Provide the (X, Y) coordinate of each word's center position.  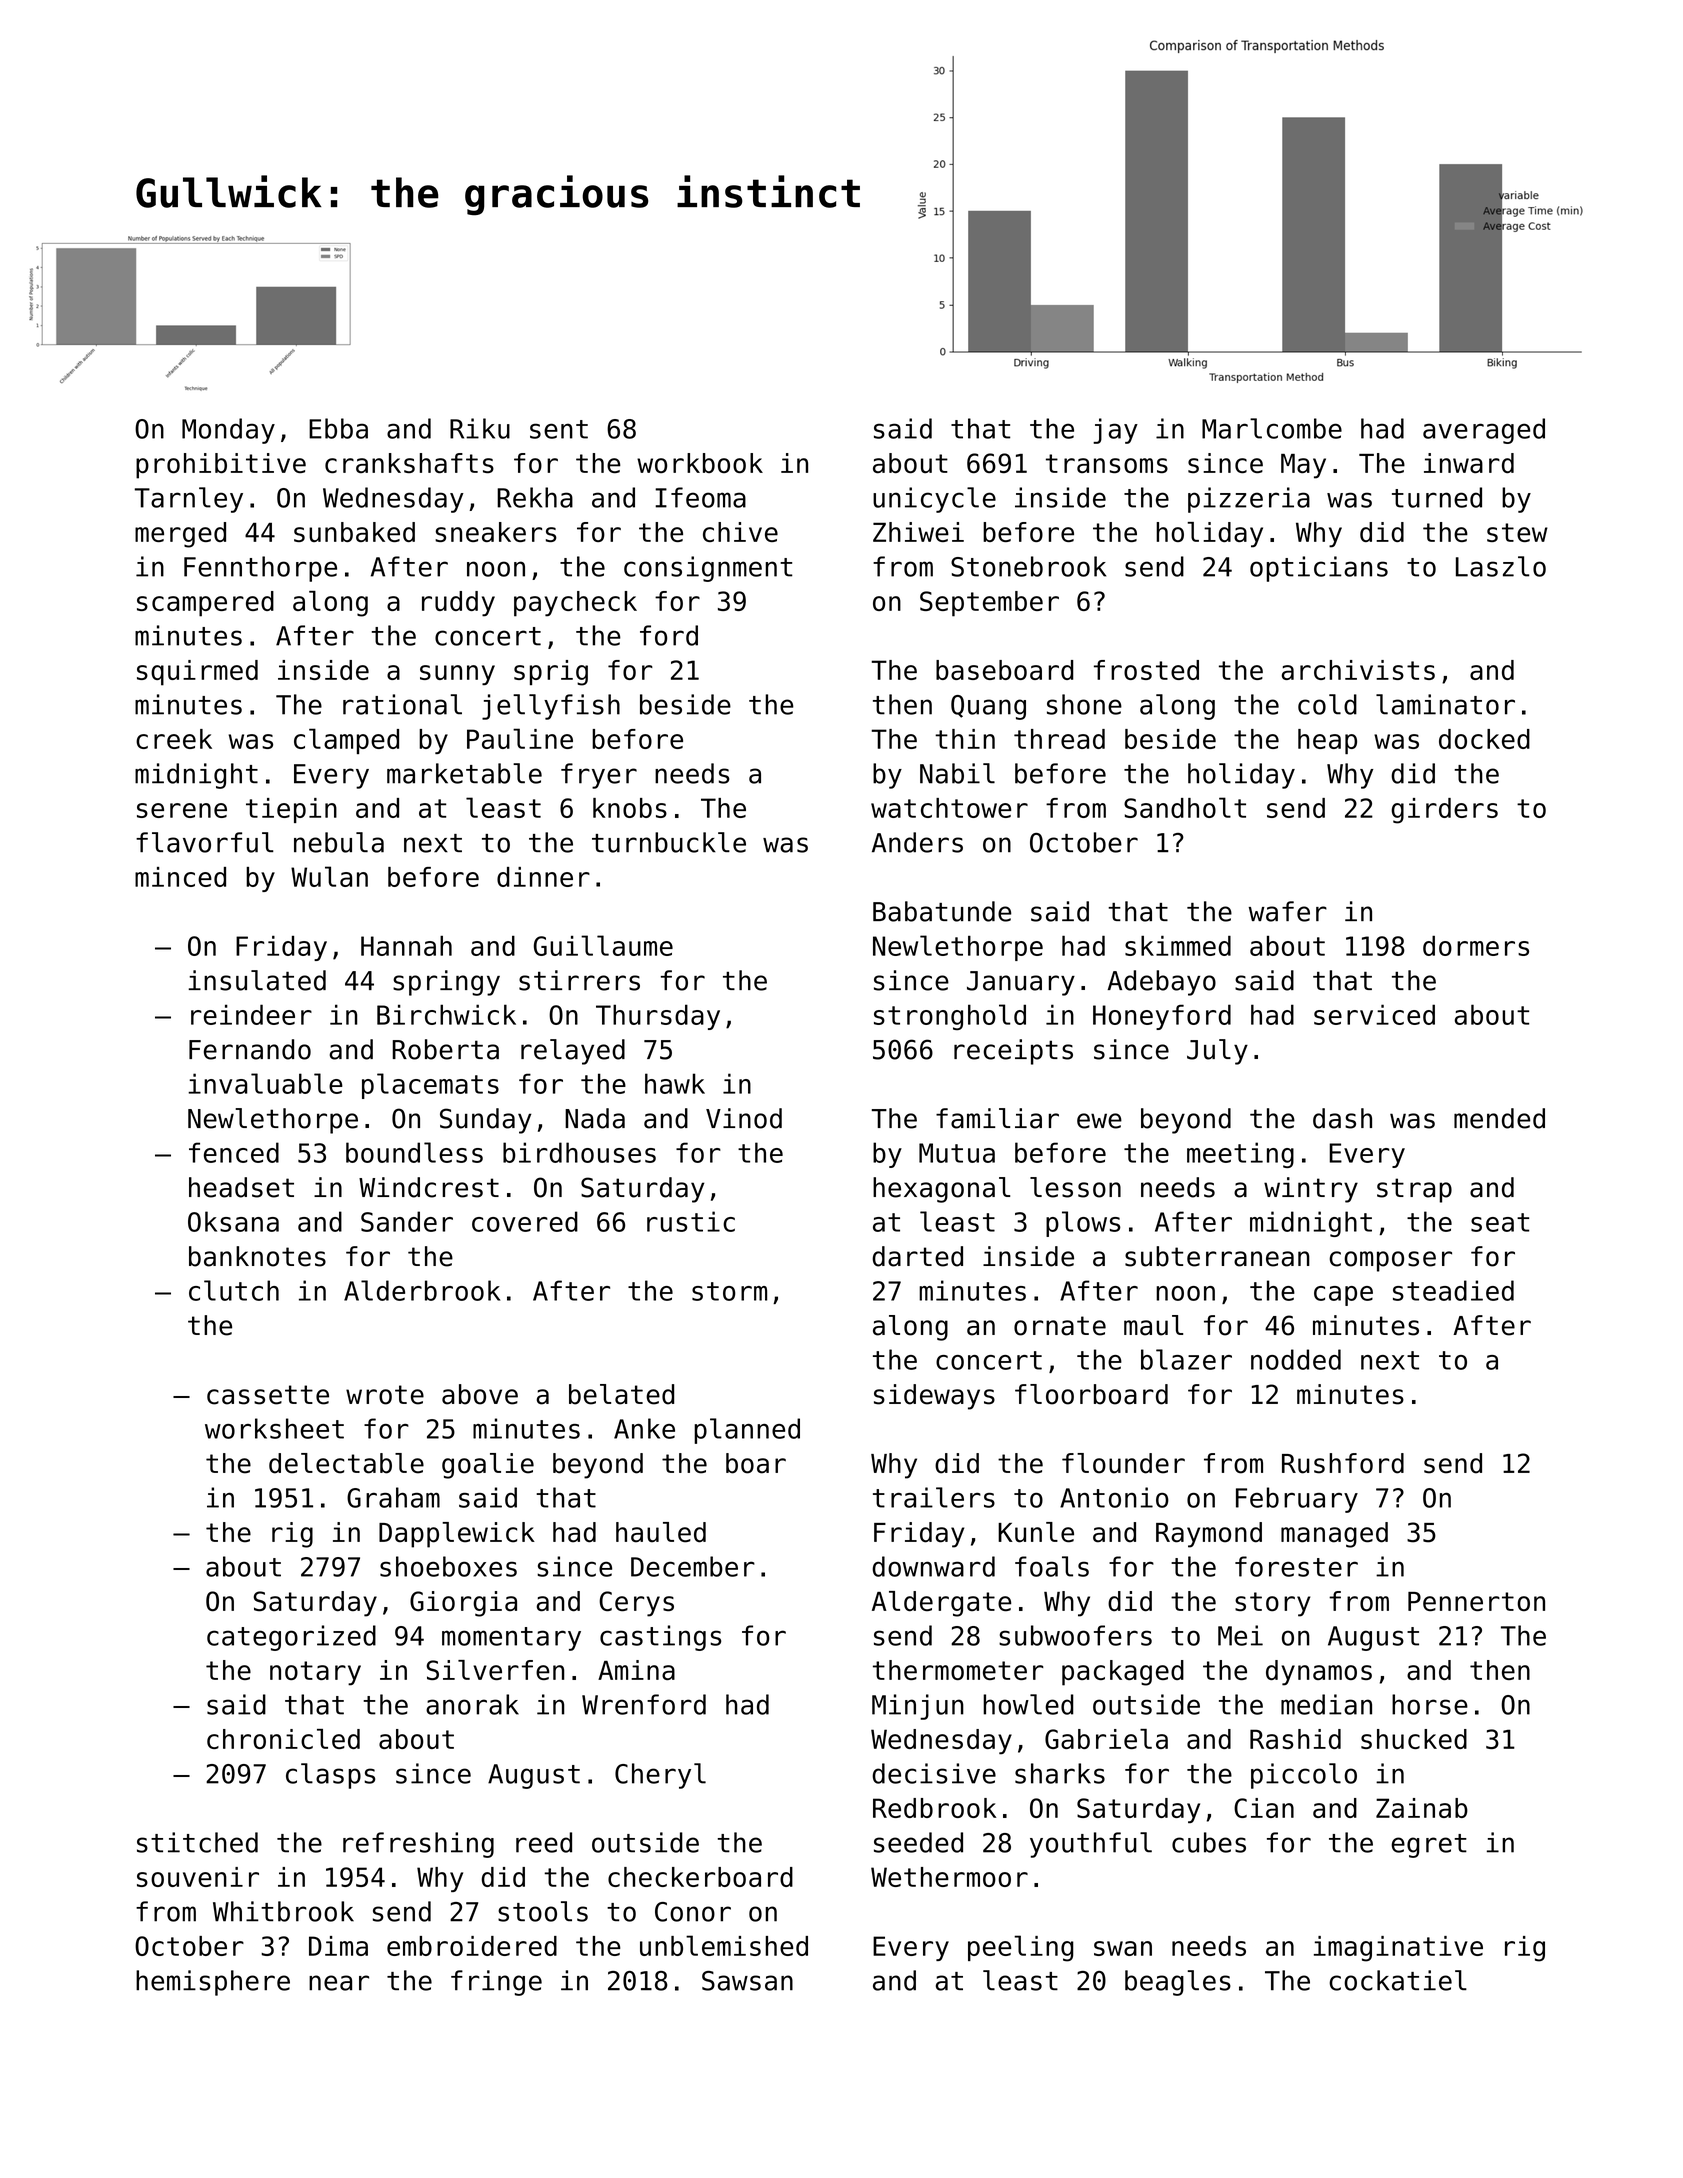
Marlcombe (1272, 428)
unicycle (934, 500)
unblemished (724, 1945)
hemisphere (213, 1983)
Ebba (338, 428)
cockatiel (1398, 1980)
